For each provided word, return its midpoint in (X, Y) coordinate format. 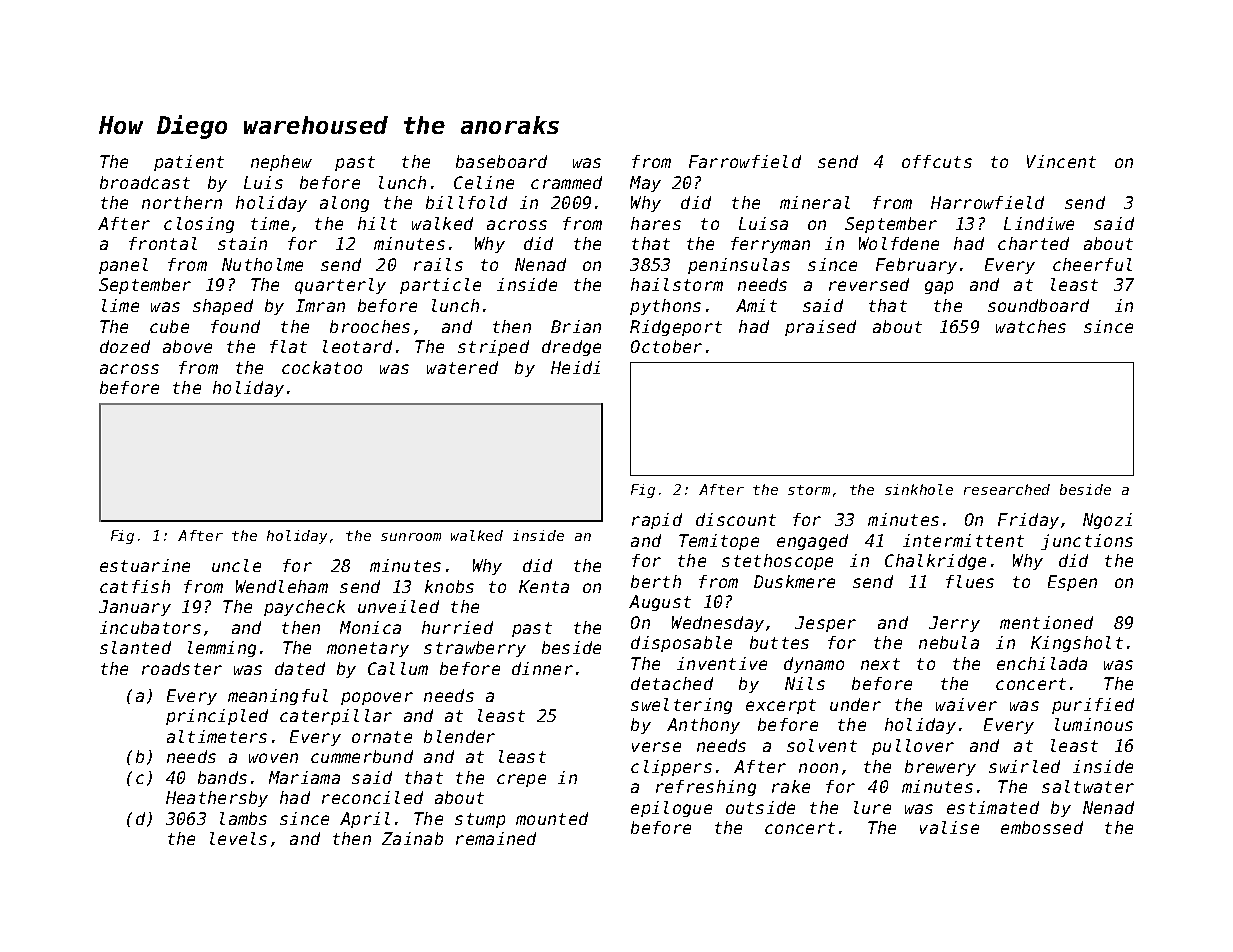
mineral (815, 202)
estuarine (145, 565)
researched (1007, 489)
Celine (484, 182)
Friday (1028, 521)
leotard (357, 346)
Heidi (575, 367)
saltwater (1088, 786)
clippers (671, 768)
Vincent (1061, 161)
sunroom (411, 537)
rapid (657, 521)
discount (736, 519)
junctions (1087, 542)
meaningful (278, 697)
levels (238, 838)
